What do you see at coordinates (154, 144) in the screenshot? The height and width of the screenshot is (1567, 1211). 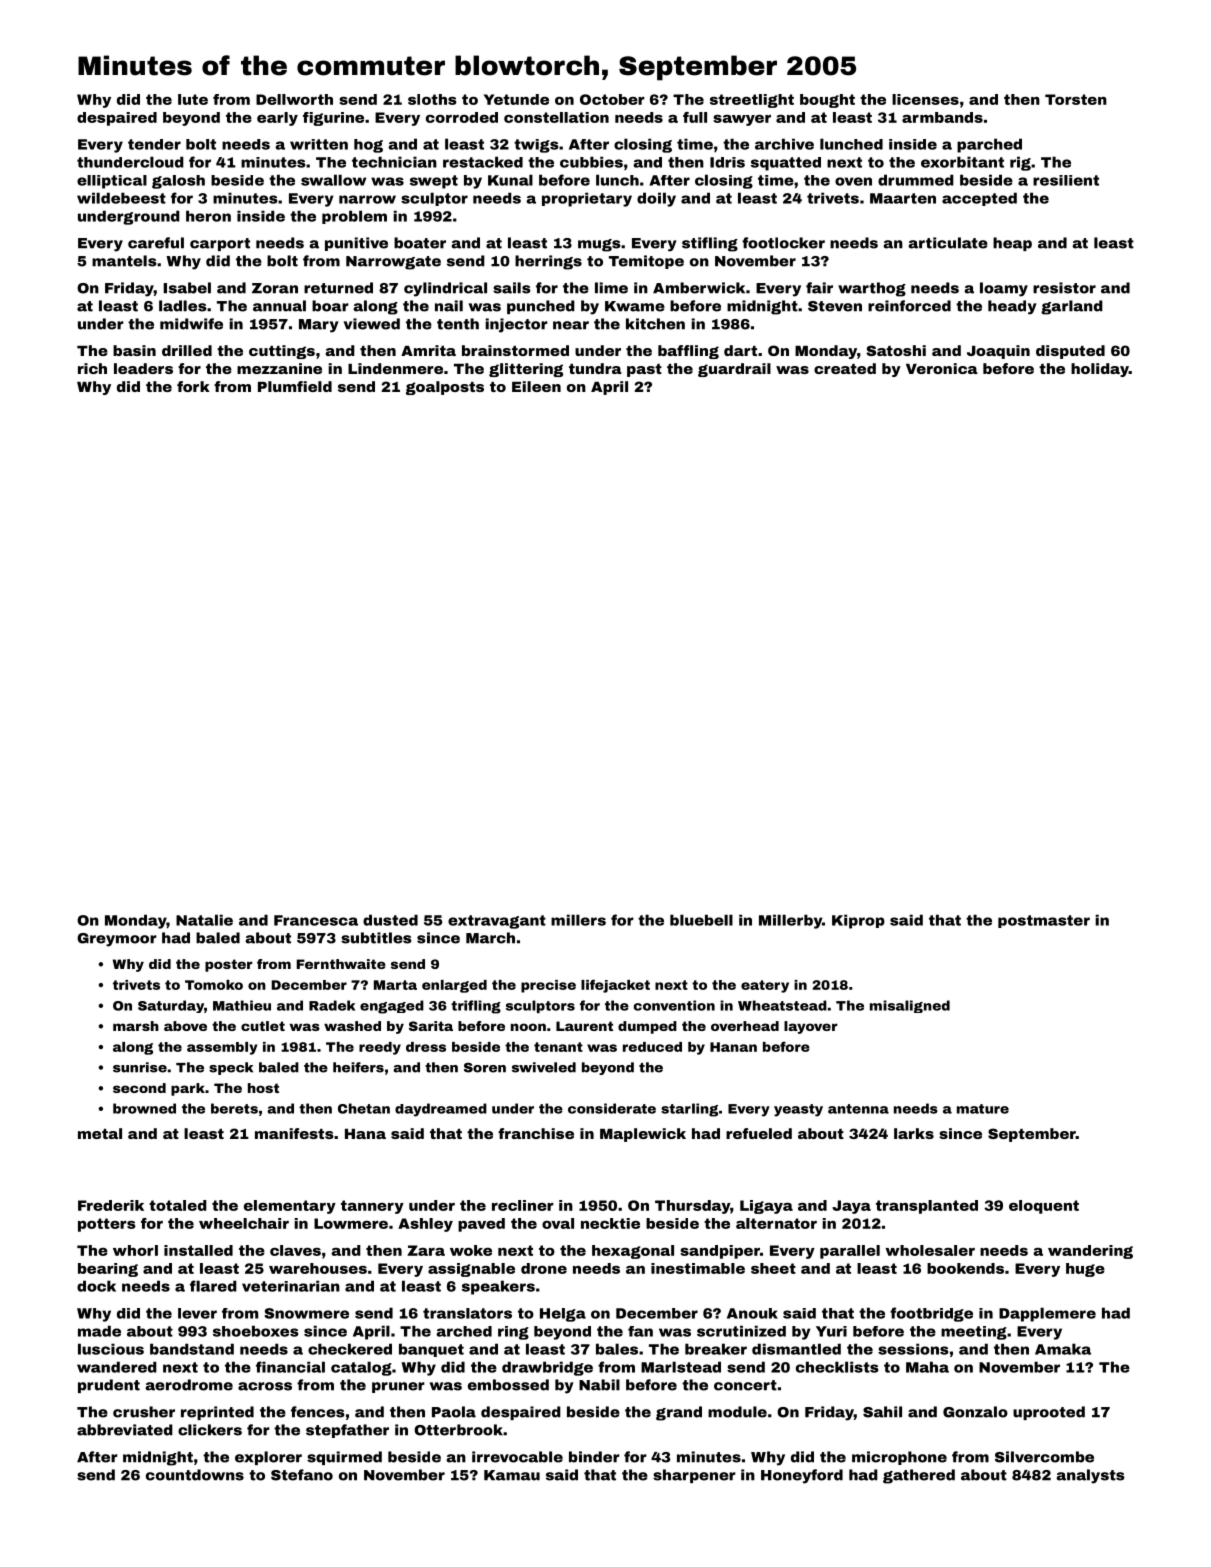 I see `tender` at bounding box center [154, 144].
